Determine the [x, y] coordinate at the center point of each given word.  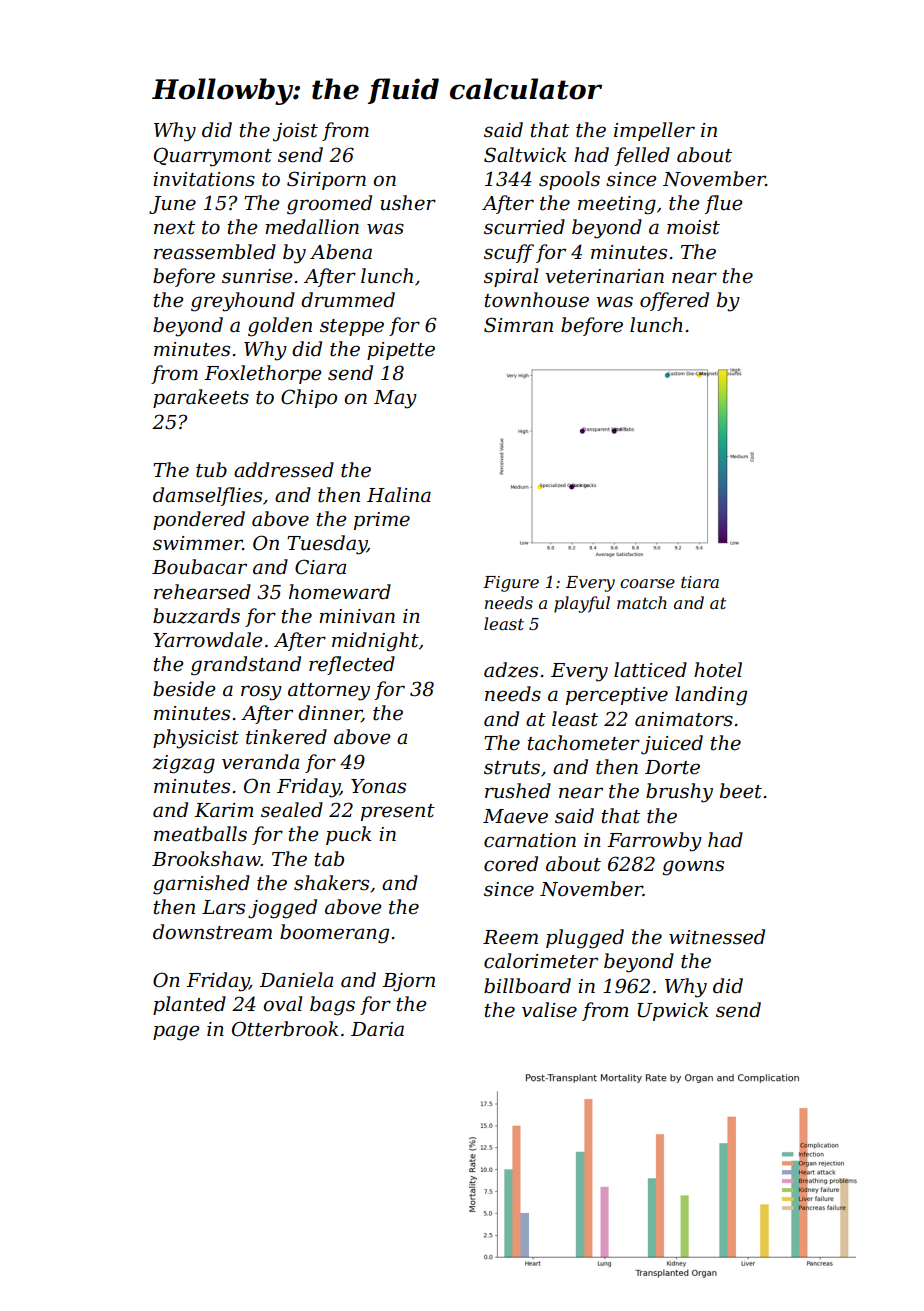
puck [348, 835]
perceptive [617, 696]
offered [674, 301]
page [176, 1033]
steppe [352, 327]
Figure [511, 584]
